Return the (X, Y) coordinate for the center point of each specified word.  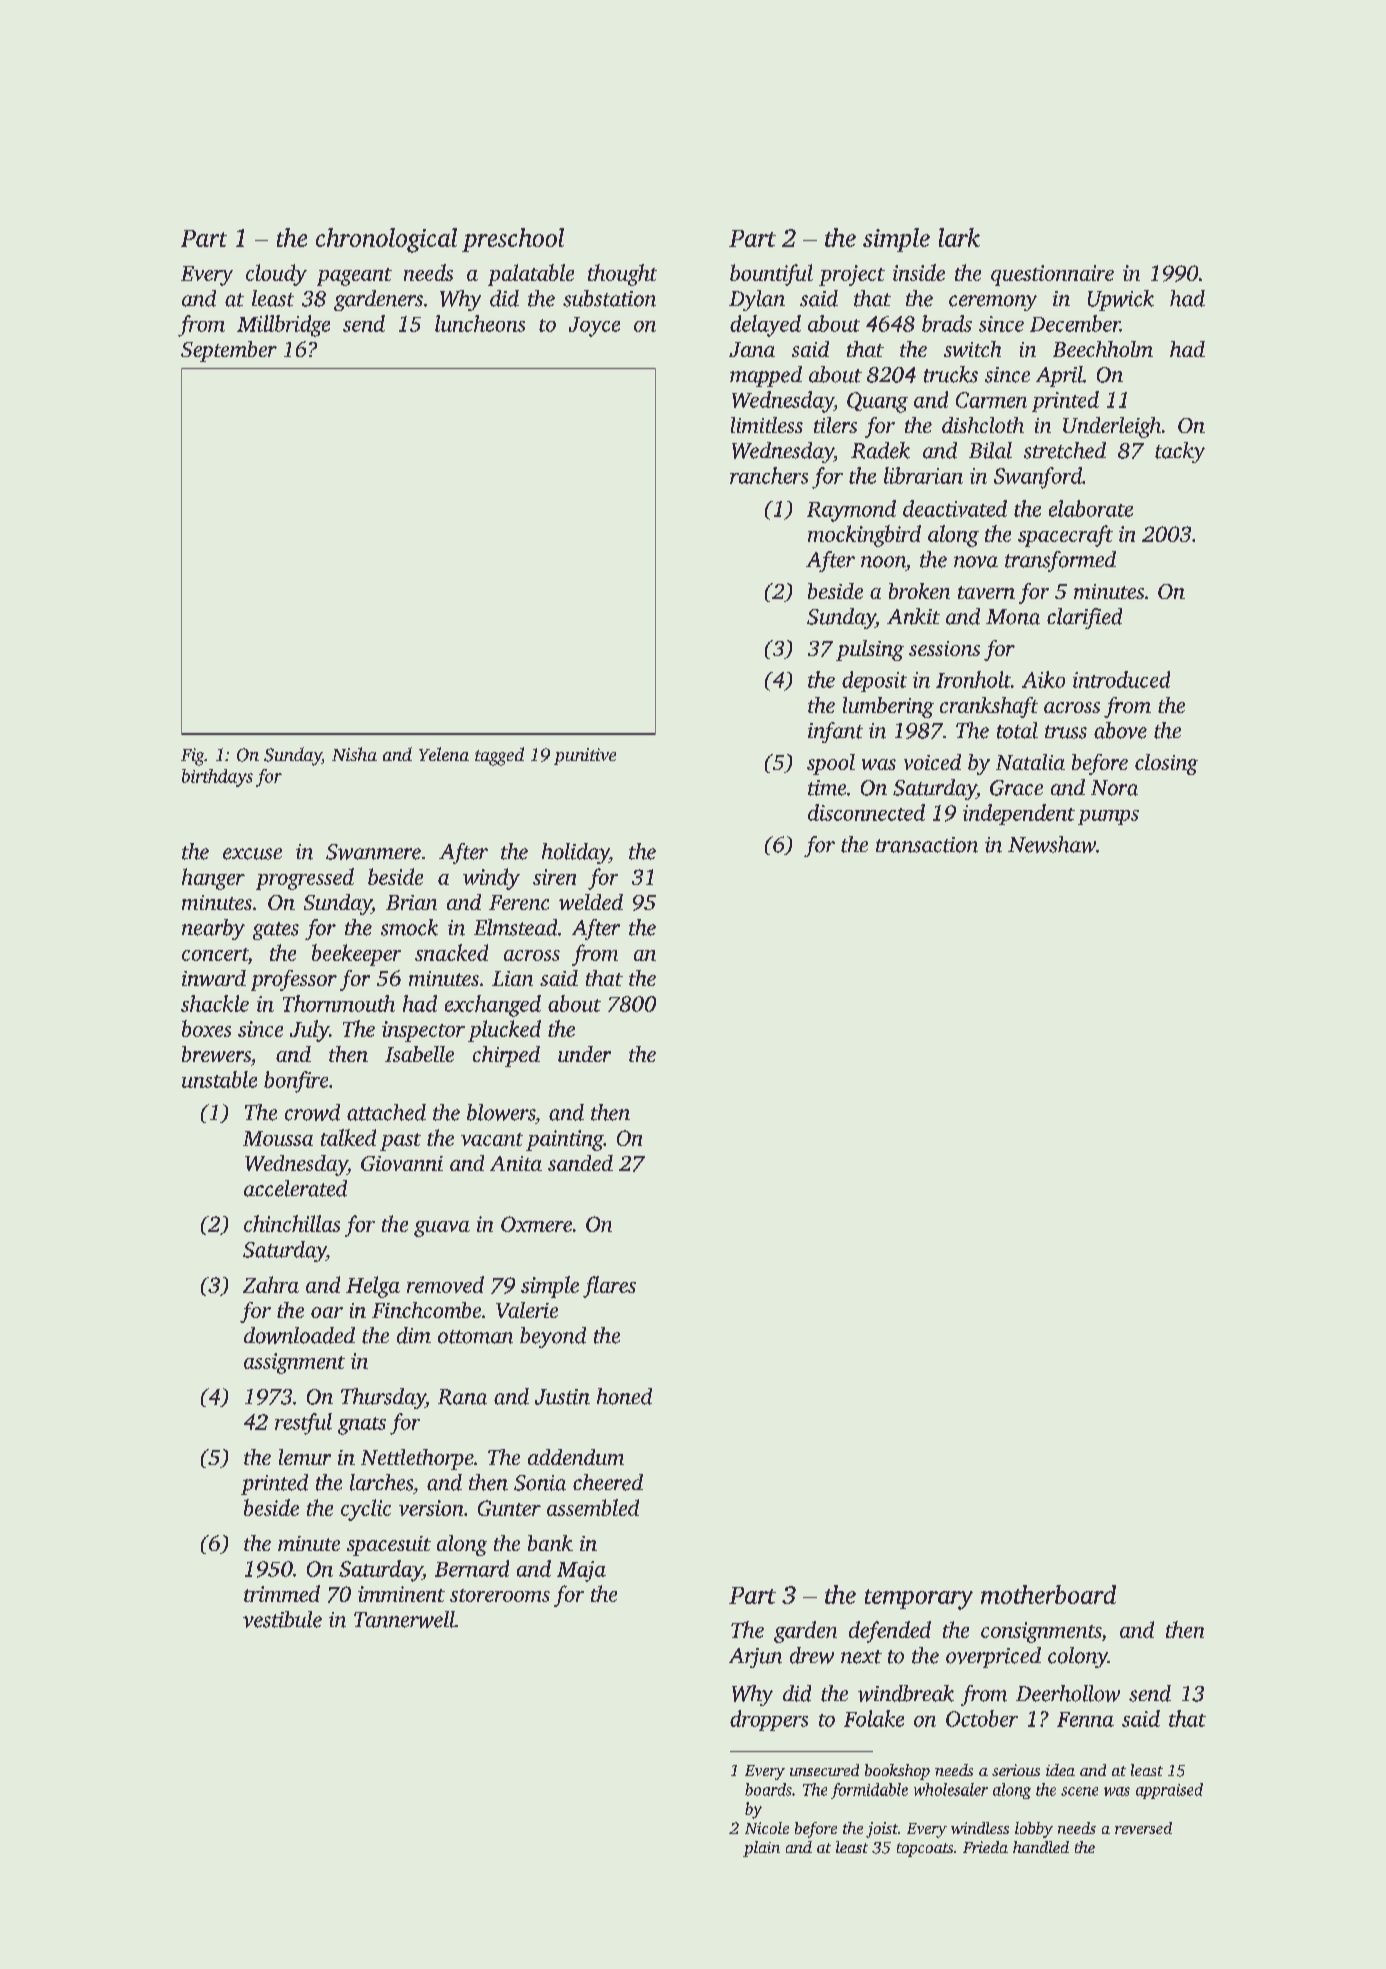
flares (609, 1287)
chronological (386, 240)
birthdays (217, 778)
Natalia (1030, 762)
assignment (294, 1363)
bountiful (771, 275)
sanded (580, 1163)
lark (959, 237)
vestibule (282, 1619)
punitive (585, 756)
